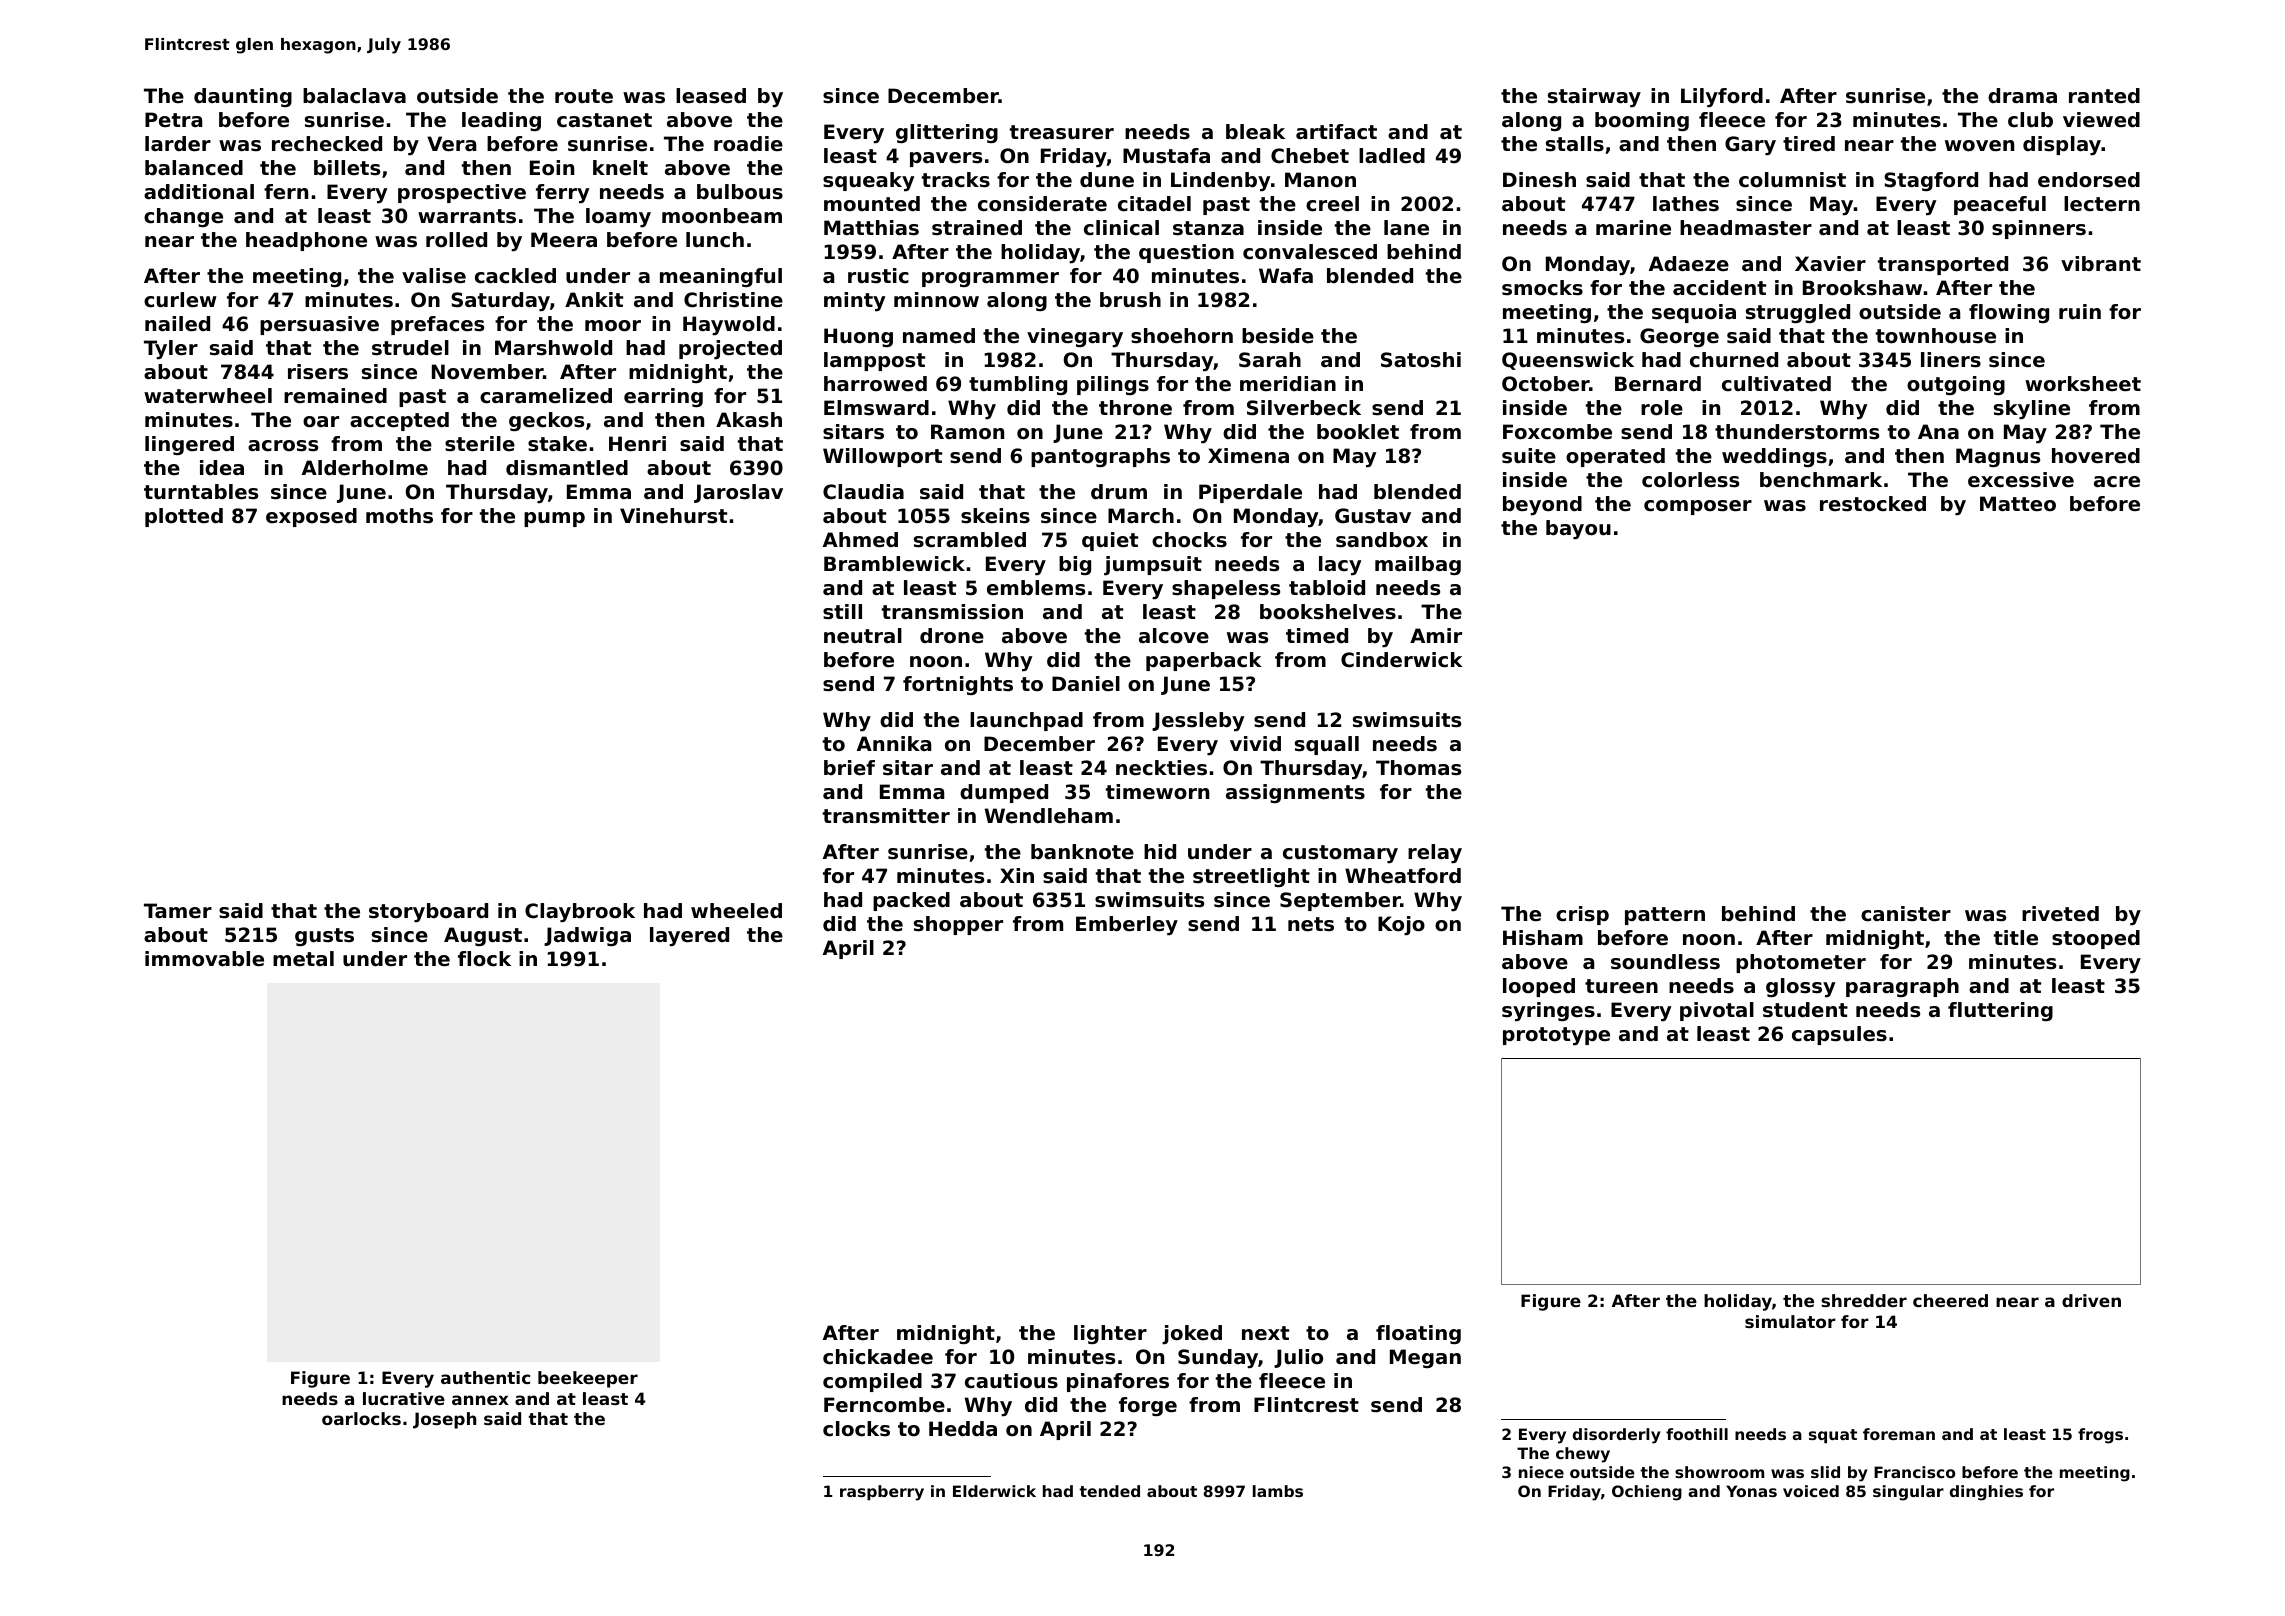  What do you see at coordinates (1109, 1491) in the document?
I see `tended` at bounding box center [1109, 1491].
